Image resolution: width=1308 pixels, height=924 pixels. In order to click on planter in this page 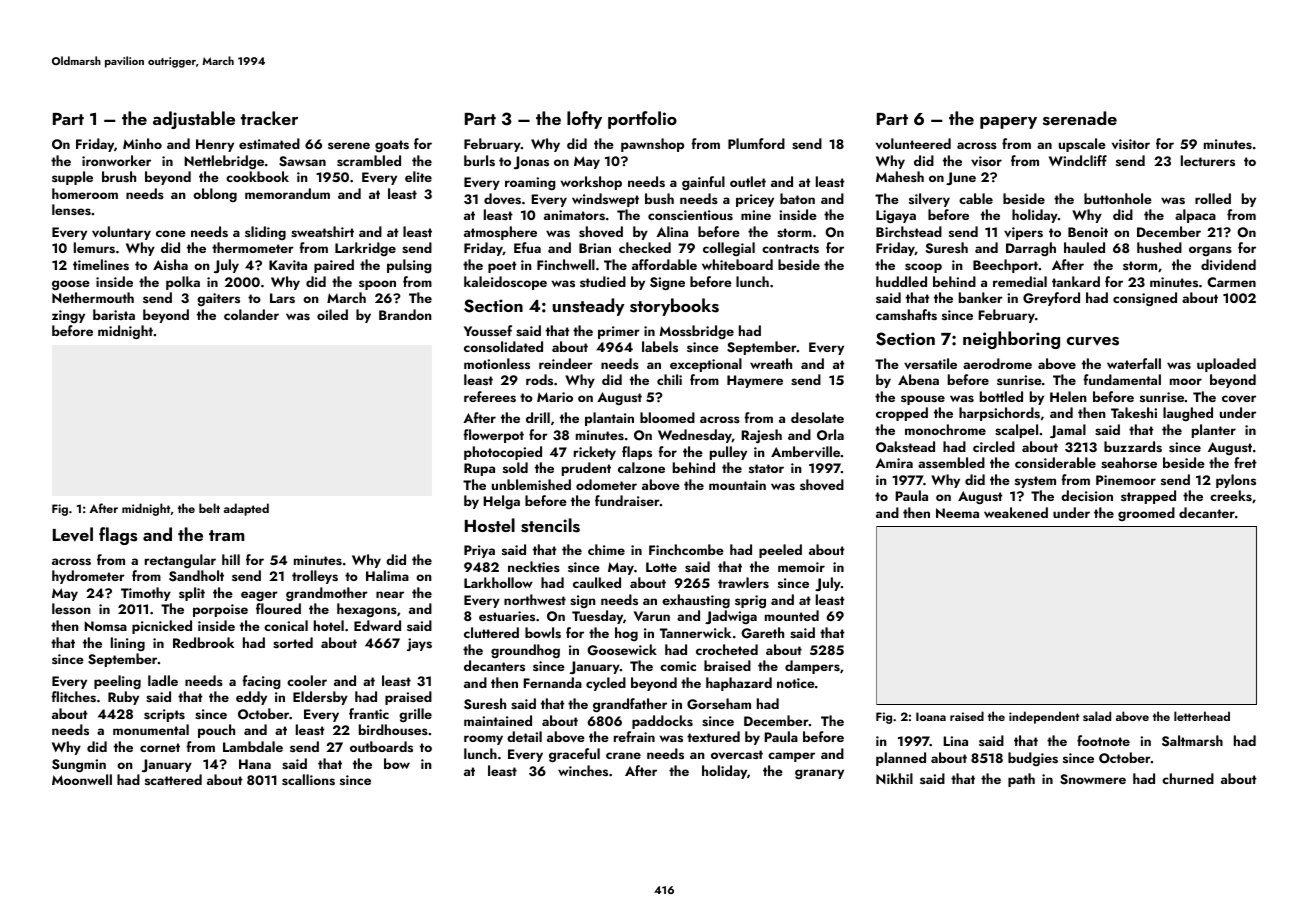, I will do `click(1214, 431)`.
